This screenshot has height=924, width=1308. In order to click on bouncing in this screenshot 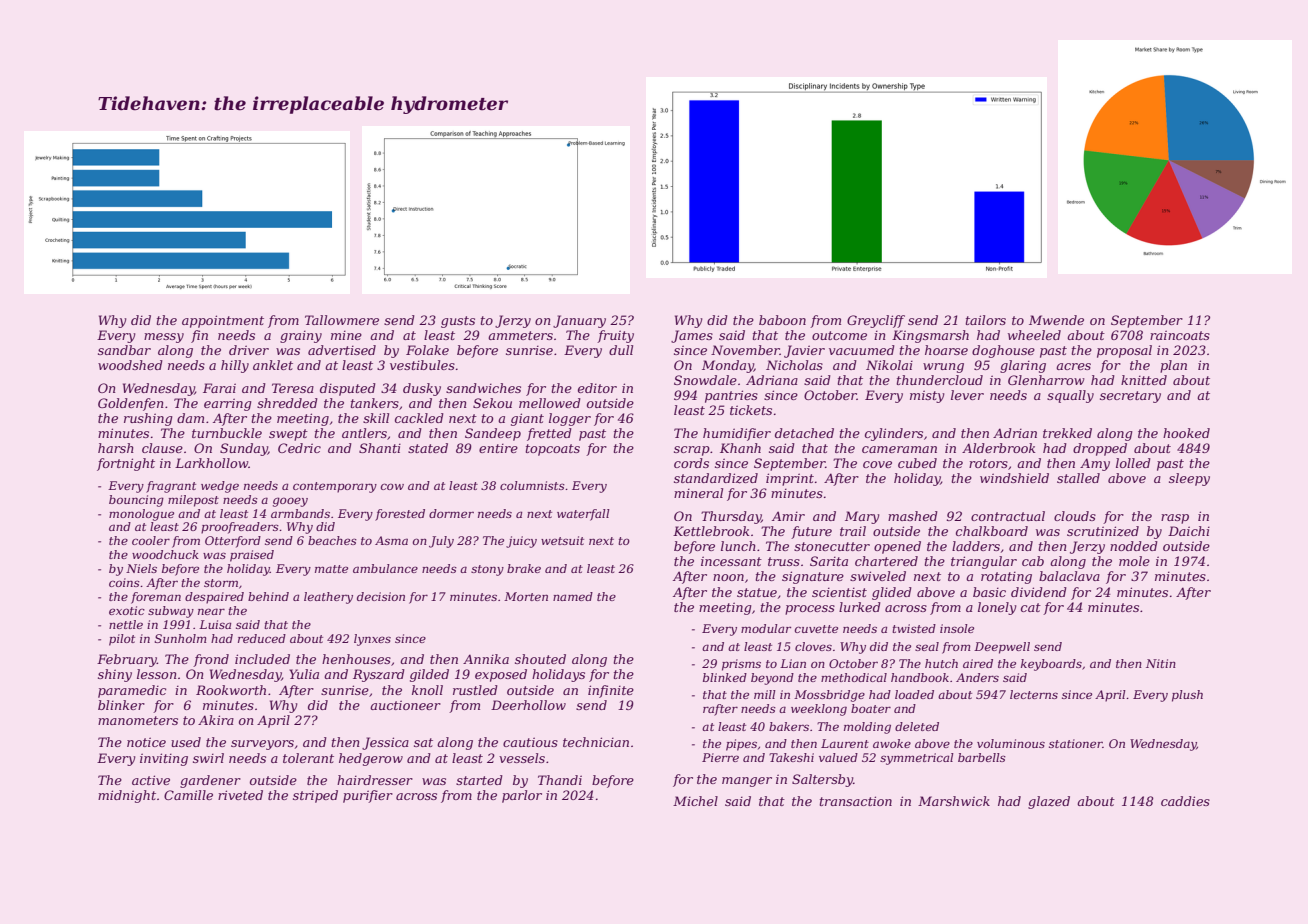, I will do `click(136, 501)`.
